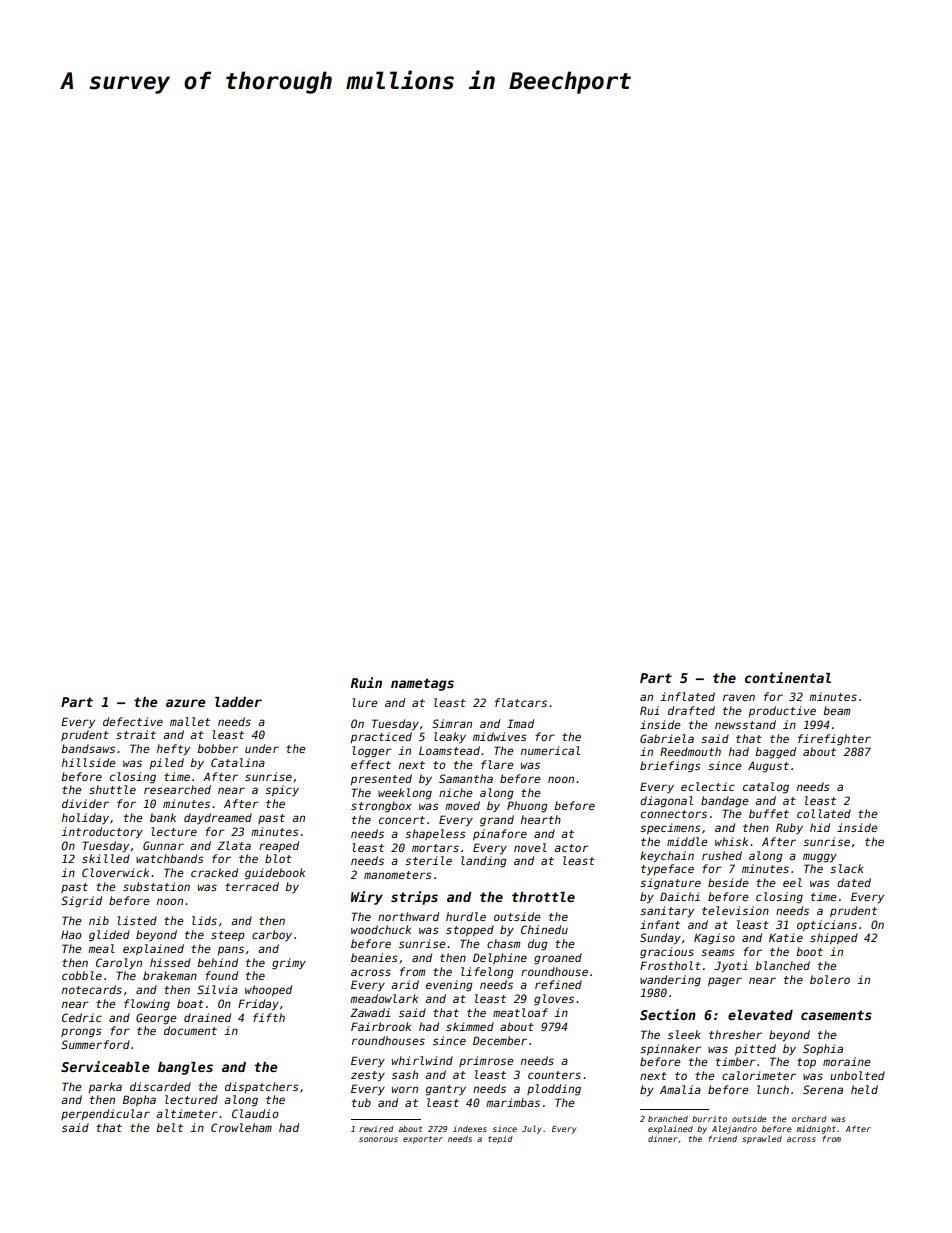 Image resolution: width=952 pixels, height=1233 pixels. What do you see at coordinates (422, 684) in the screenshot?
I see `nametags` at bounding box center [422, 684].
